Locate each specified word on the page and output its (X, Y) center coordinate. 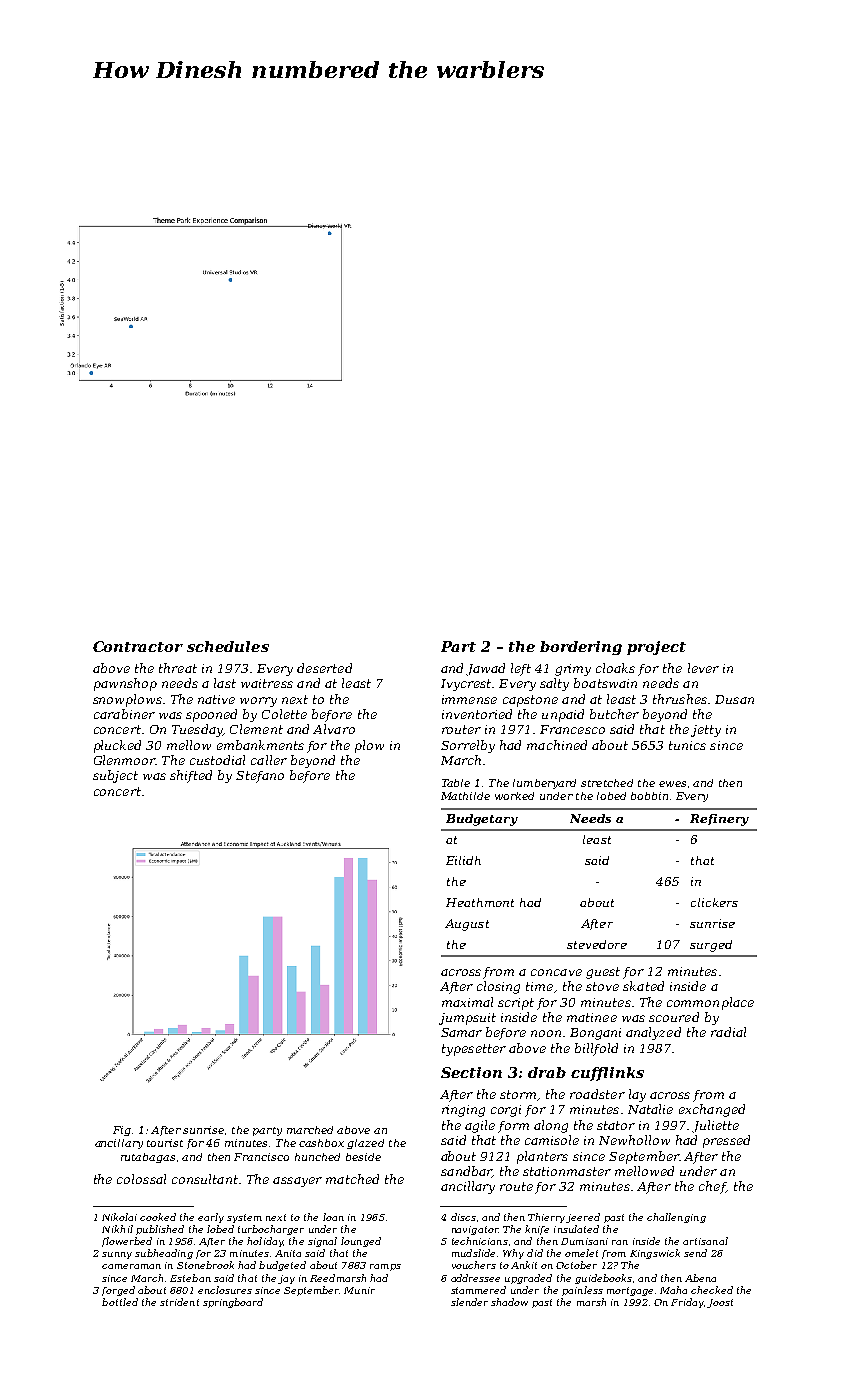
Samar (461, 1032)
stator (616, 1125)
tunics (687, 745)
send (695, 1253)
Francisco (261, 1157)
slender (469, 1302)
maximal (467, 1002)
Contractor (138, 646)
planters (542, 1157)
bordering (581, 648)
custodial (217, 760)
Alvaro (334, 729)
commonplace (710, 1003)
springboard (233, 1303)
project (656, 648)
